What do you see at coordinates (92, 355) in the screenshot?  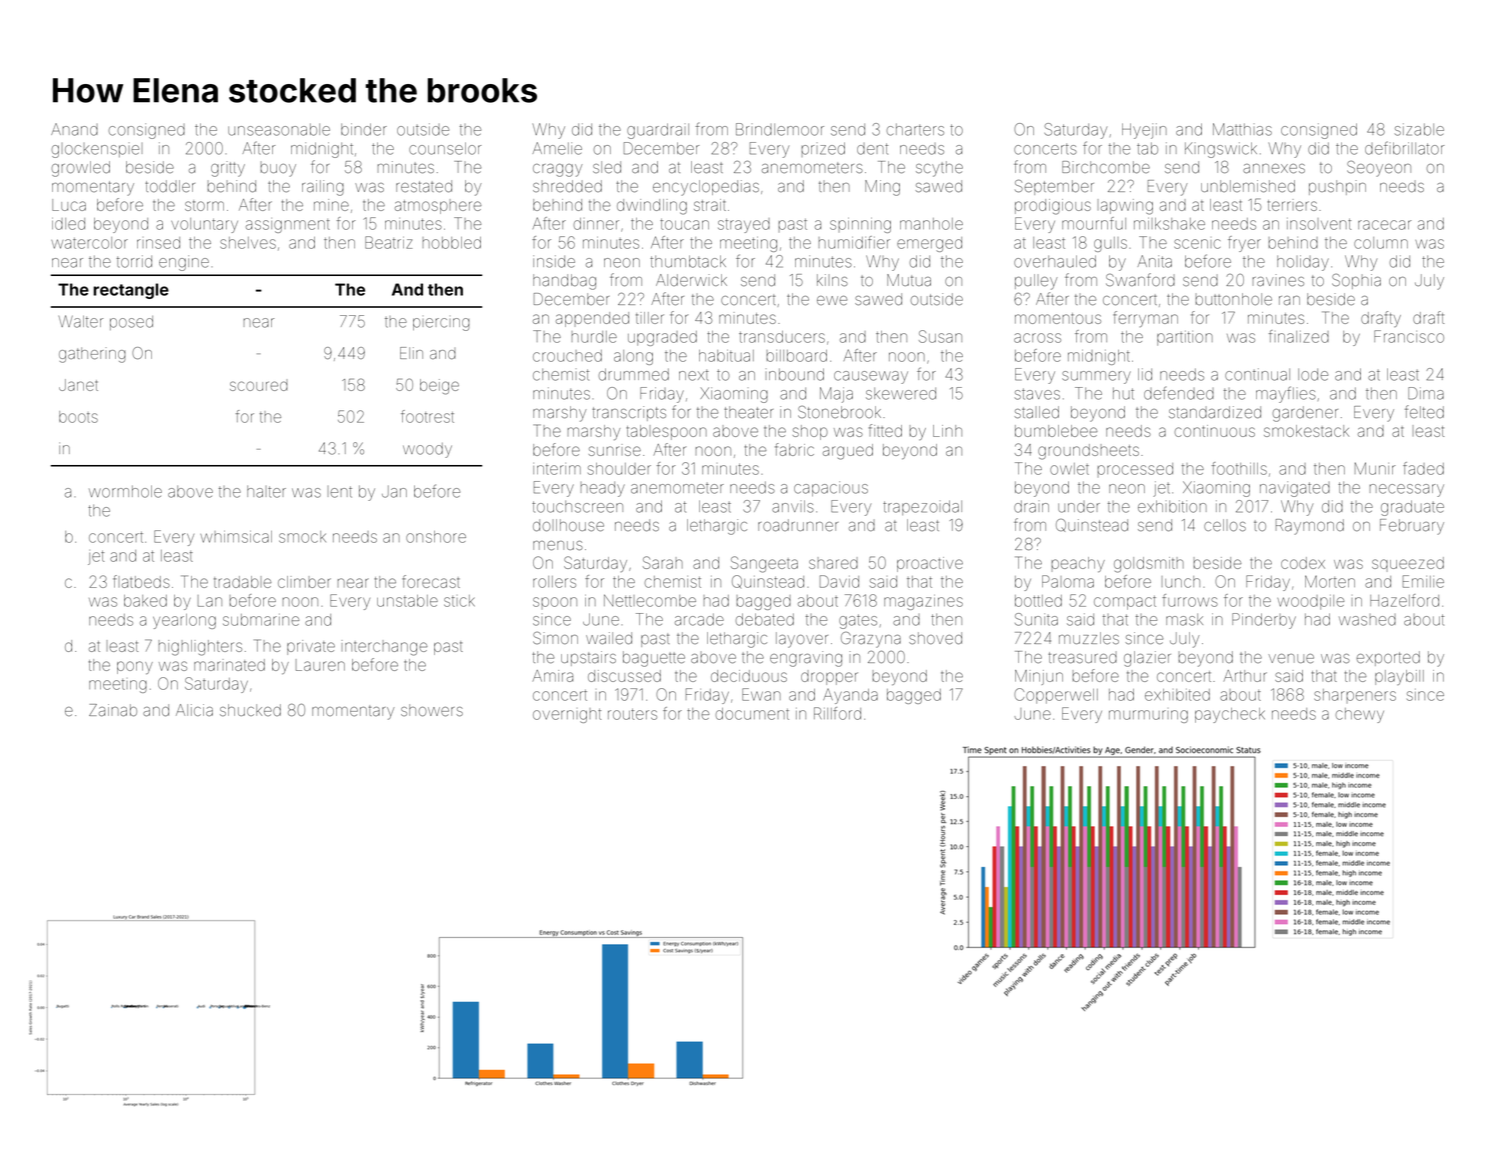 I see `gathering` at bounding box center [92, 355].
